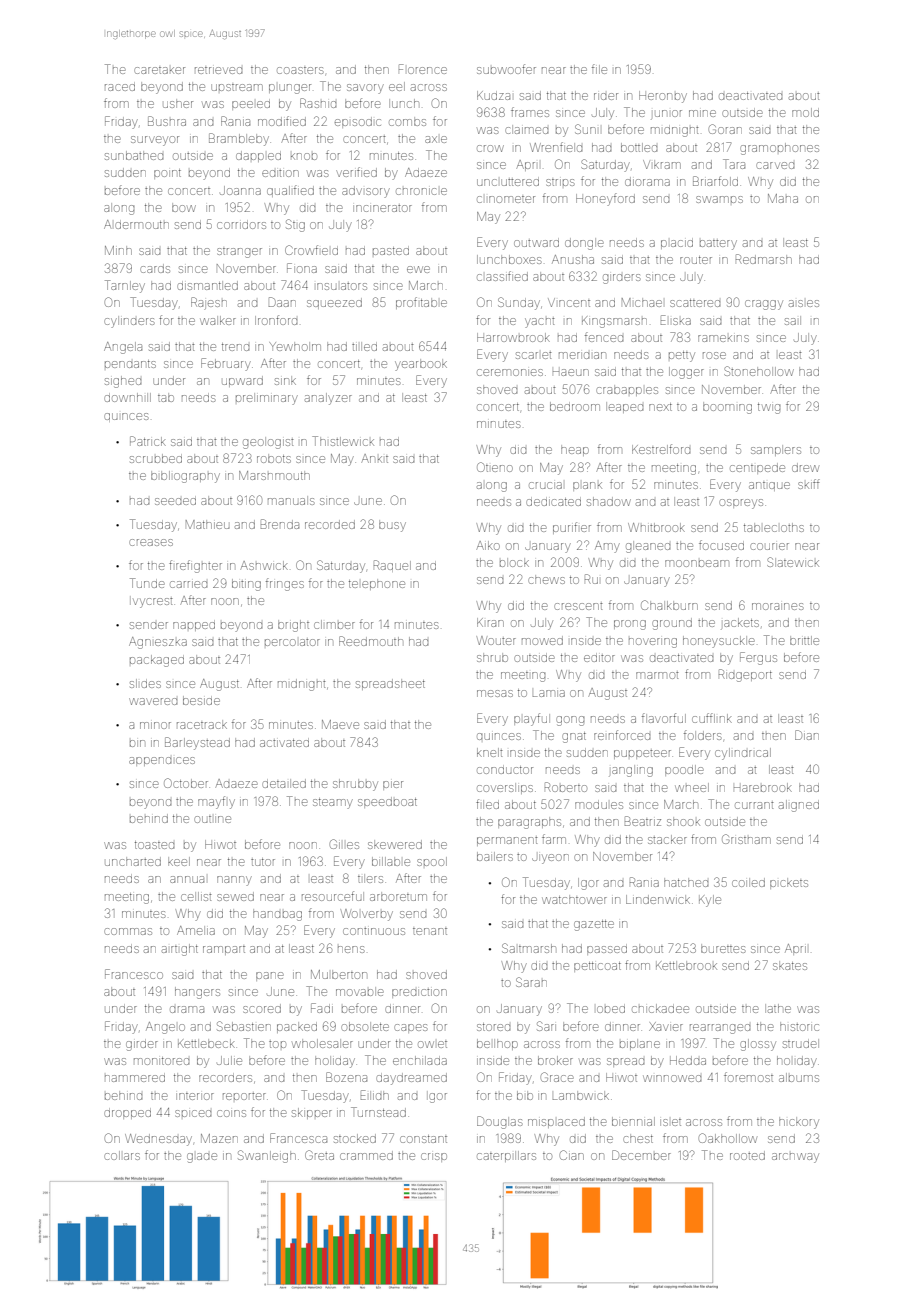  I want to click on Xavier, so click(666, 1026).
